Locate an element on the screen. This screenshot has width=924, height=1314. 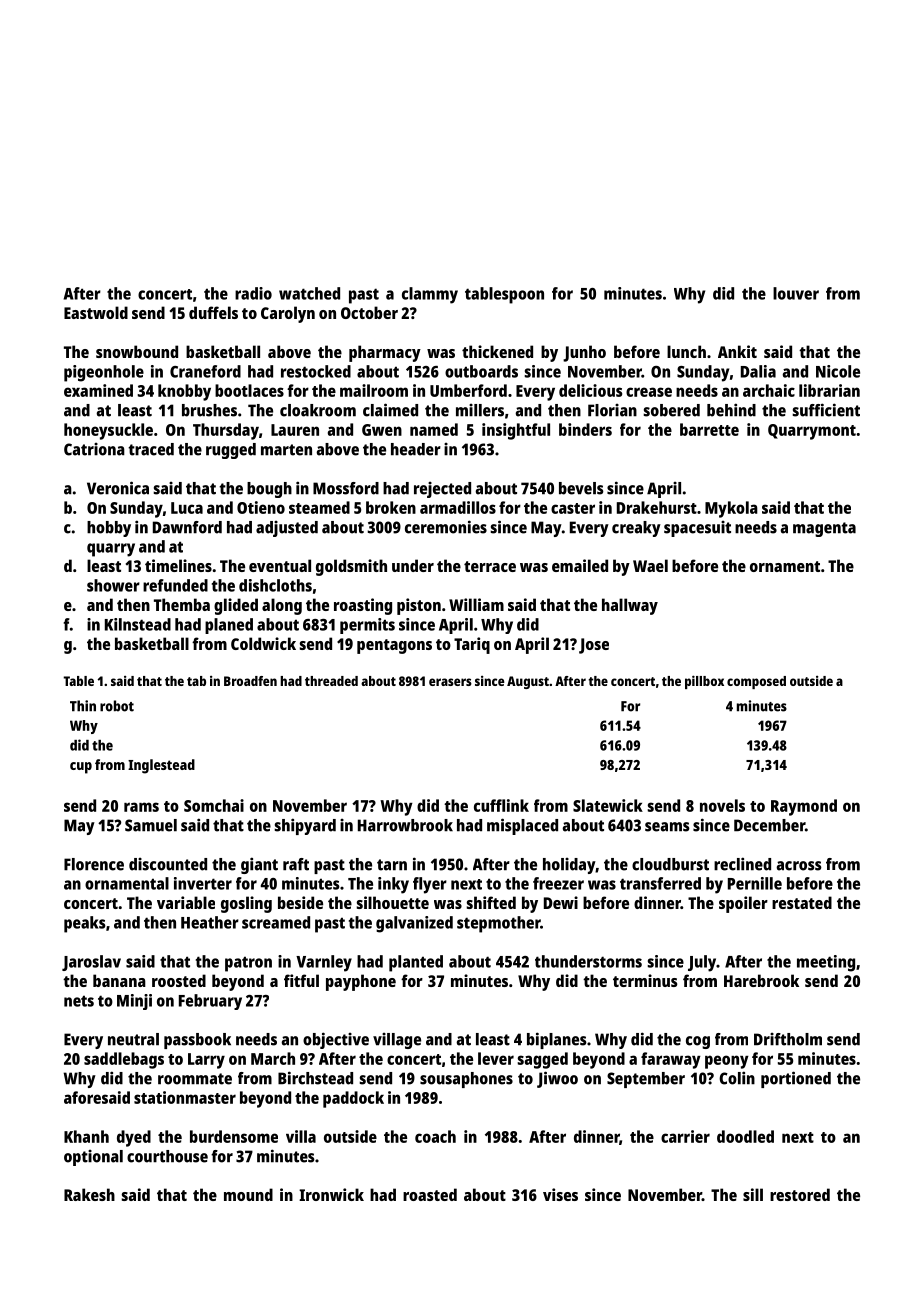
burdensome is located at coordinates (234, 1136).
